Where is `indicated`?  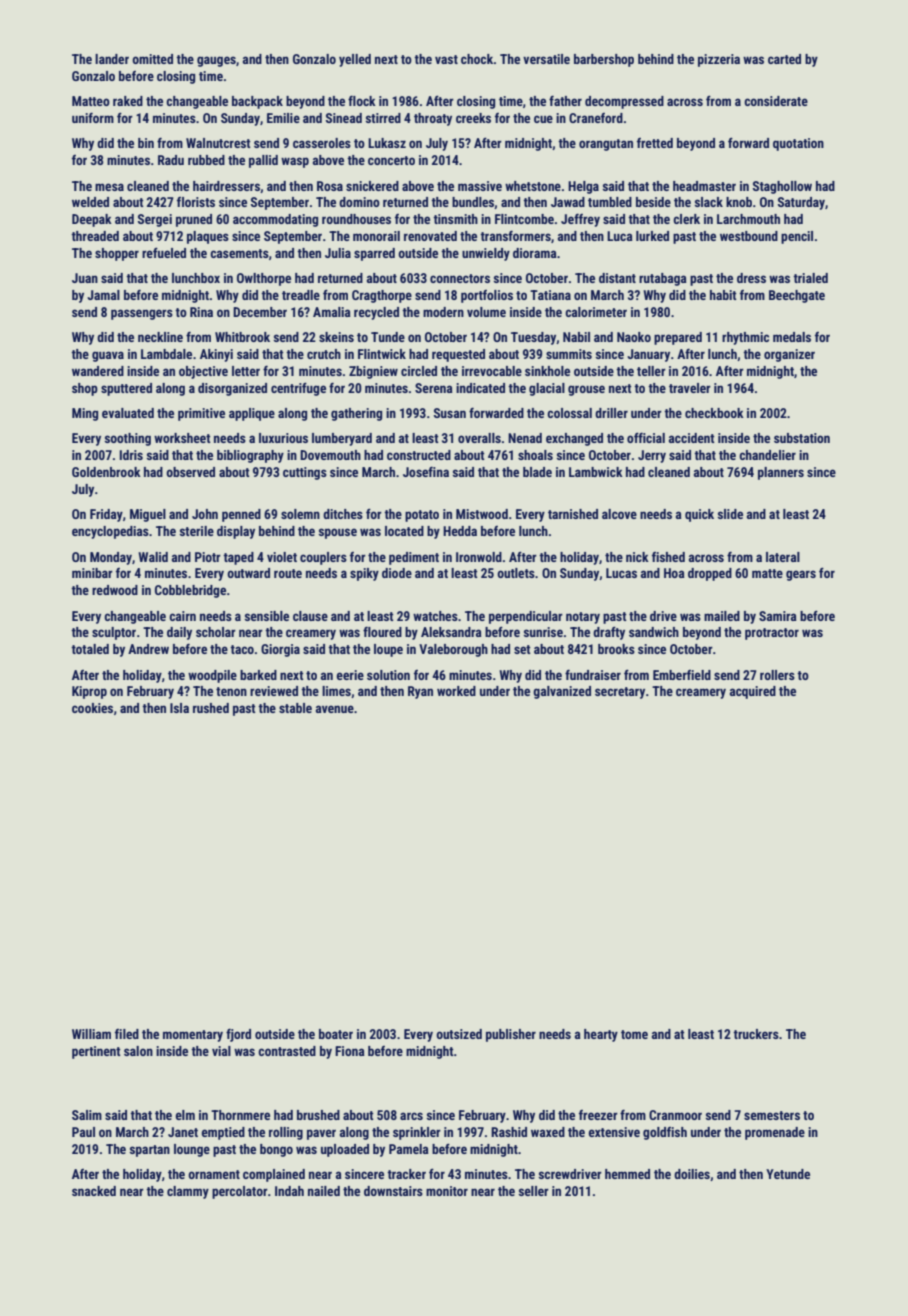
indicated is located at coordinates (480, 388).
